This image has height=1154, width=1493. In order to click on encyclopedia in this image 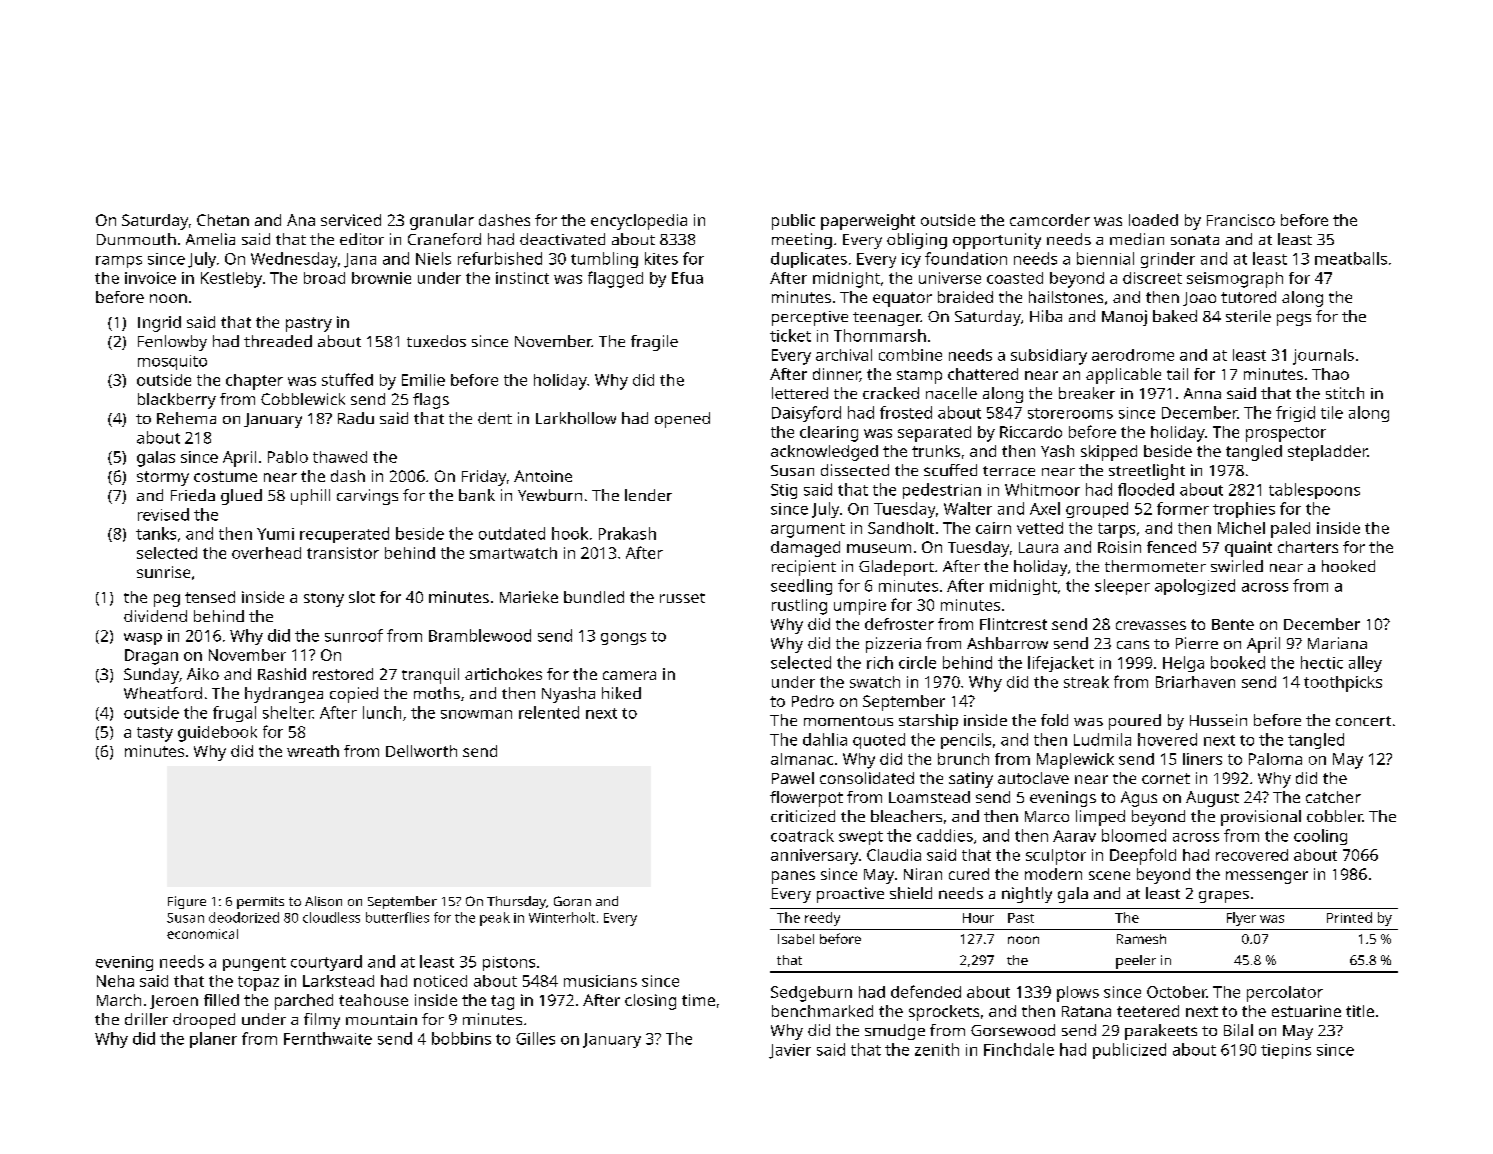, I will do `click(639, 222)`.
